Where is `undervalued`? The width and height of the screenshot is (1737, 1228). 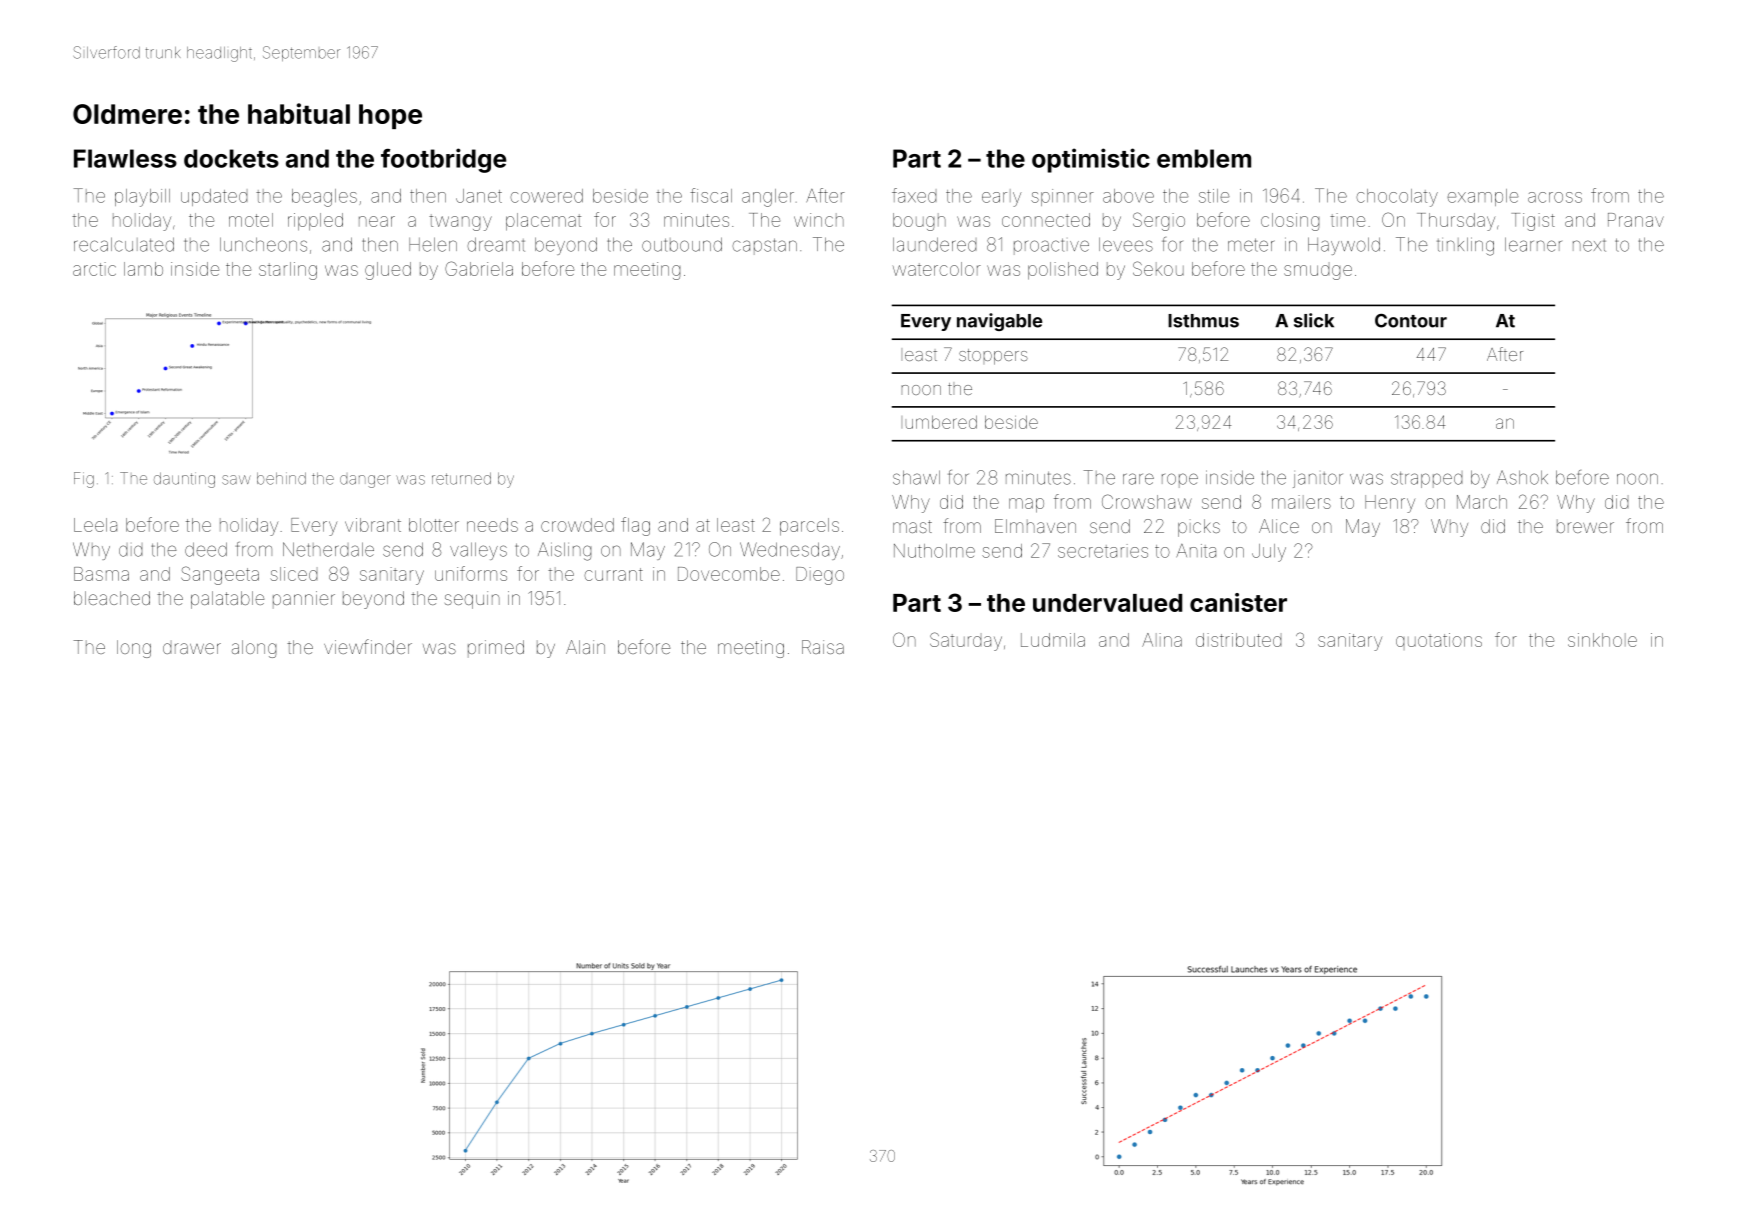
undervalued is located at coordinates (1107, 603).
